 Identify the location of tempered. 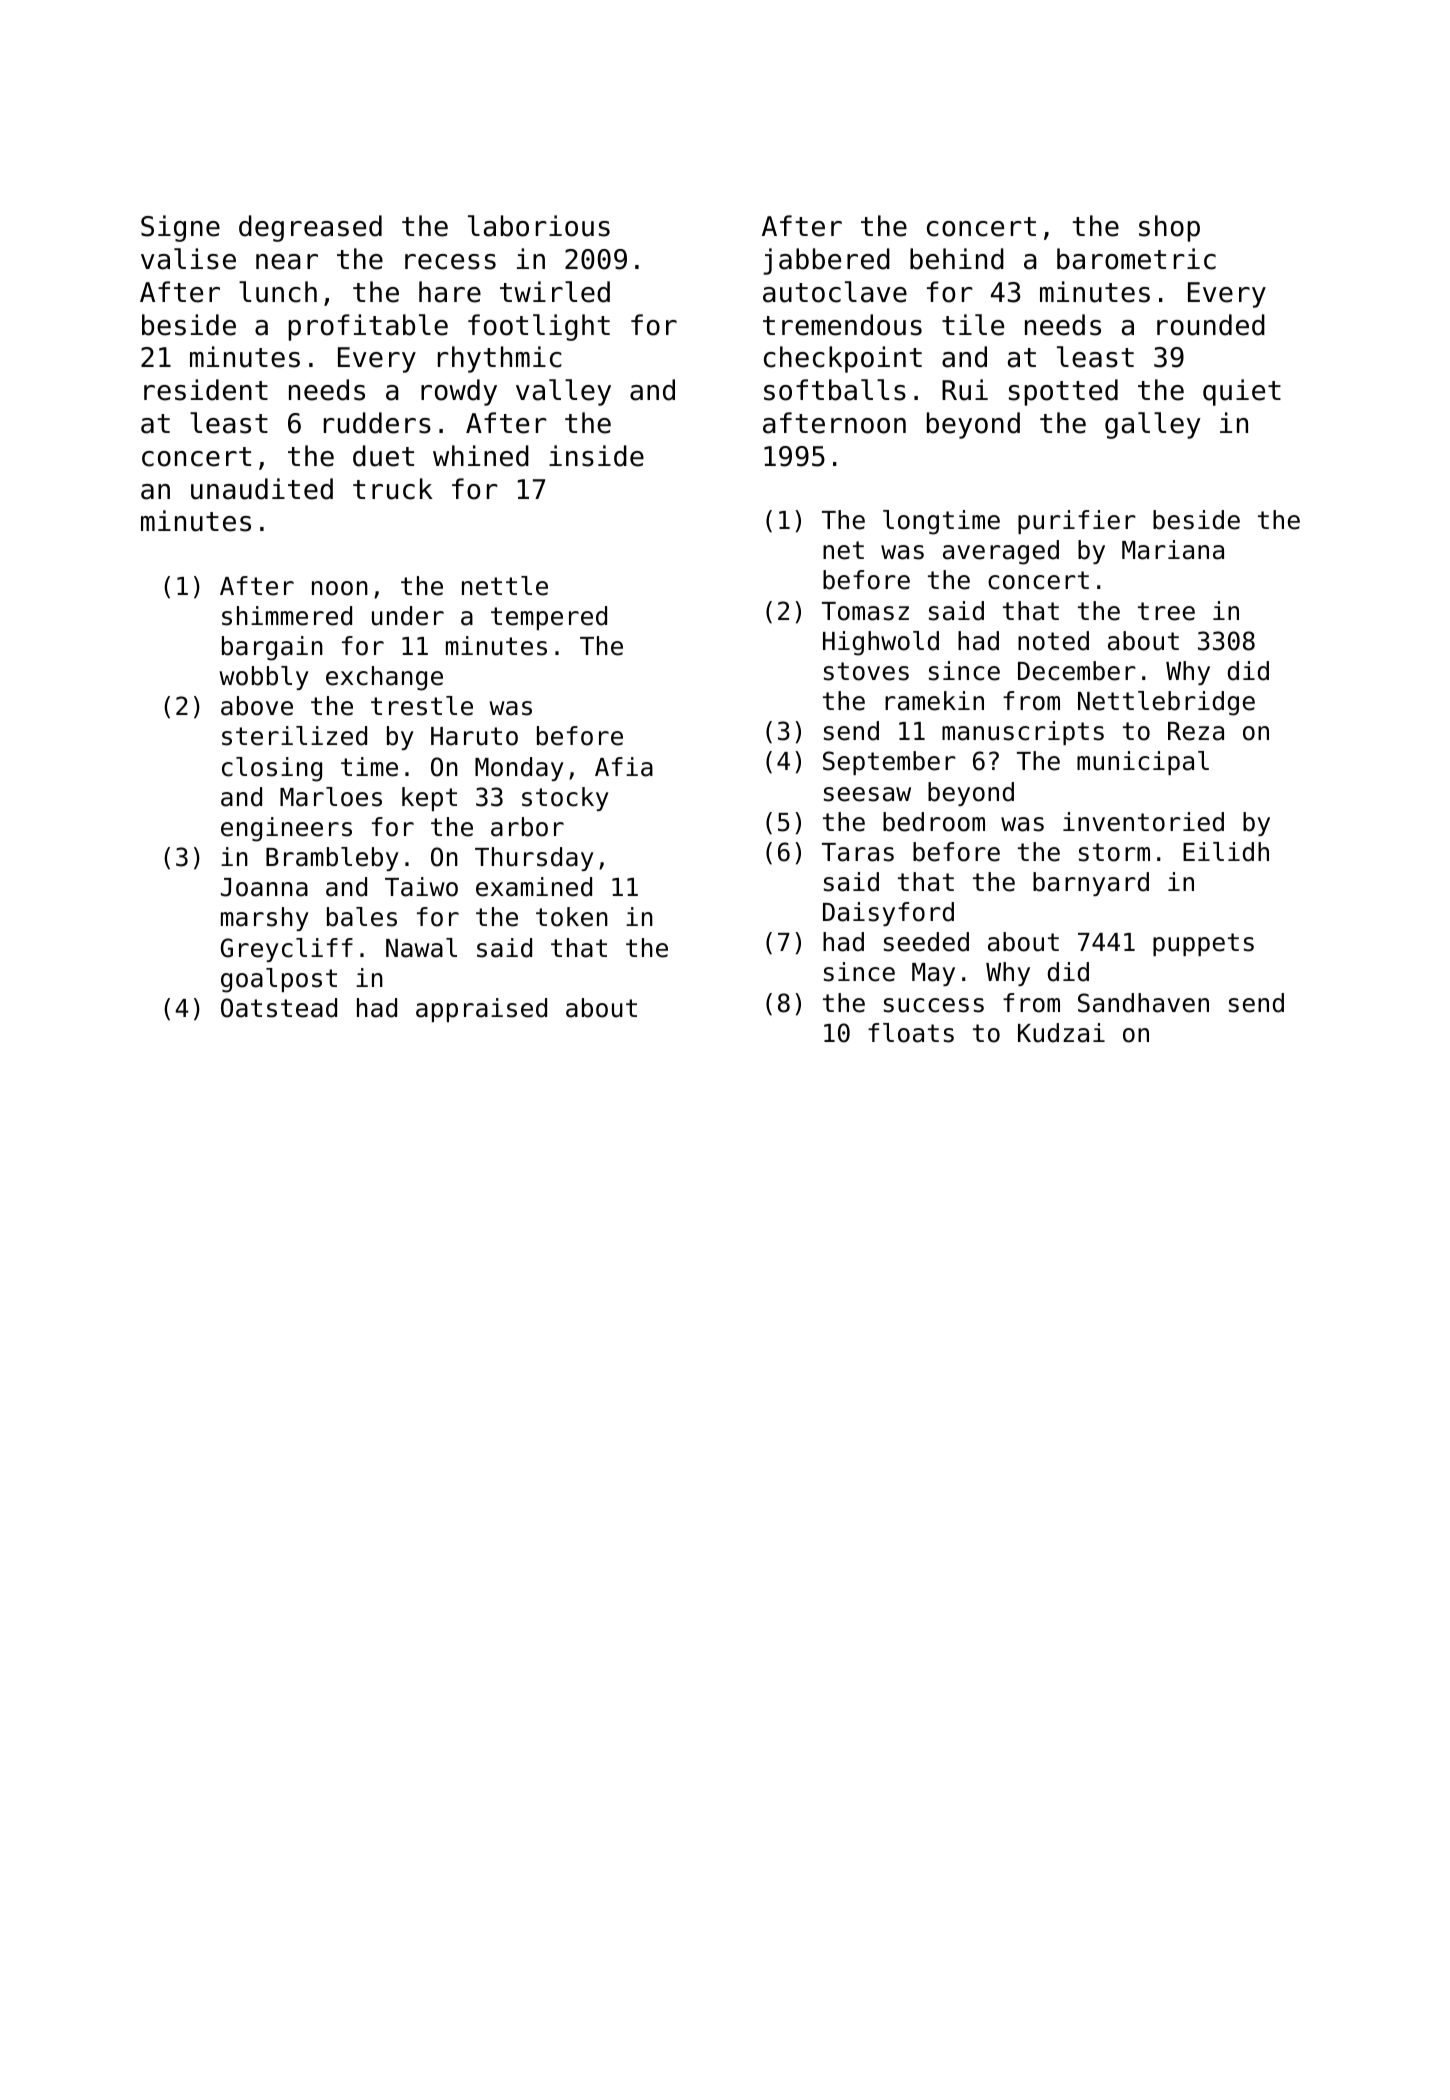
(549, 618).
